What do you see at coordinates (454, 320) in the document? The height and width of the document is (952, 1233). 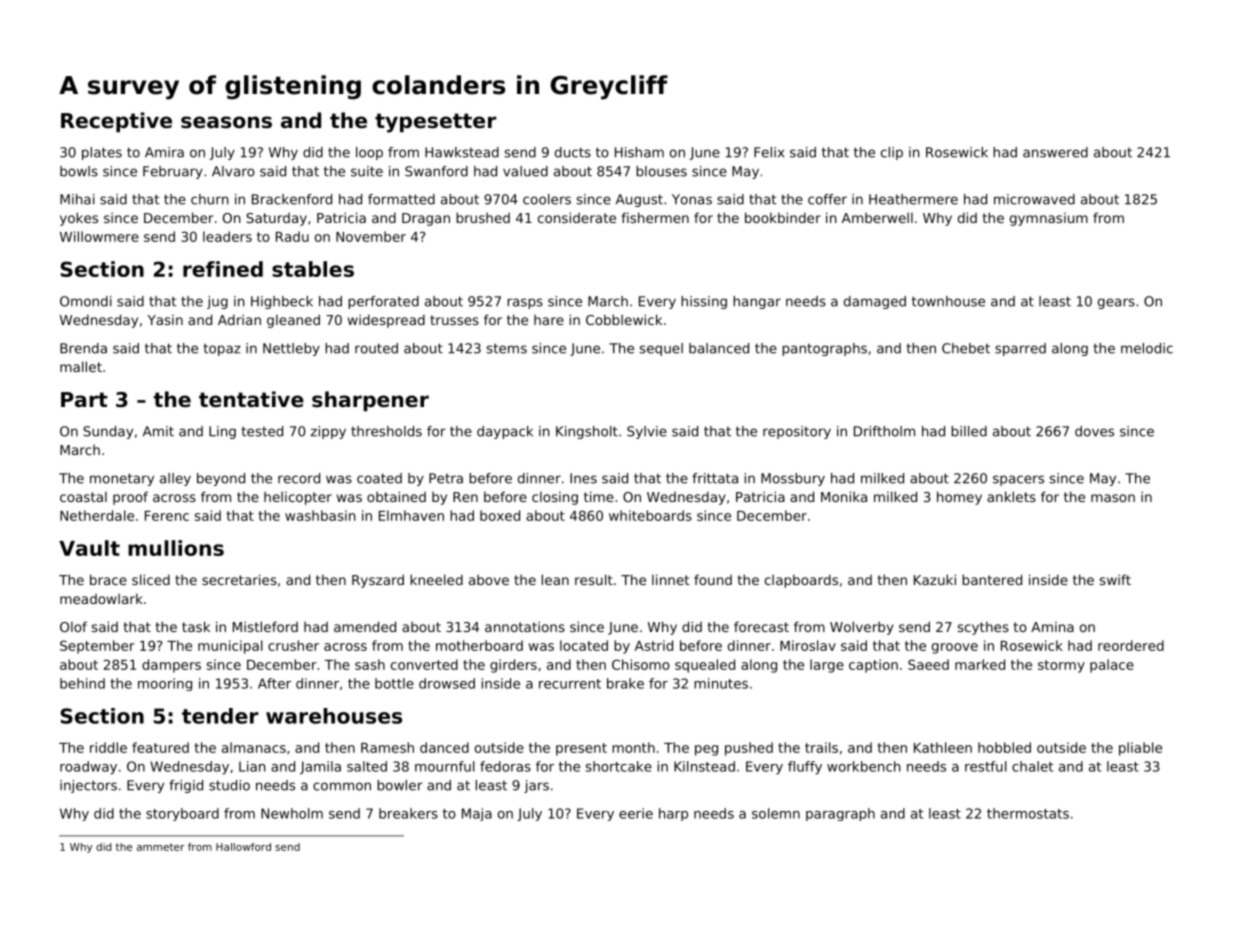 I see `trusses` at bounding box center [454, 320].
